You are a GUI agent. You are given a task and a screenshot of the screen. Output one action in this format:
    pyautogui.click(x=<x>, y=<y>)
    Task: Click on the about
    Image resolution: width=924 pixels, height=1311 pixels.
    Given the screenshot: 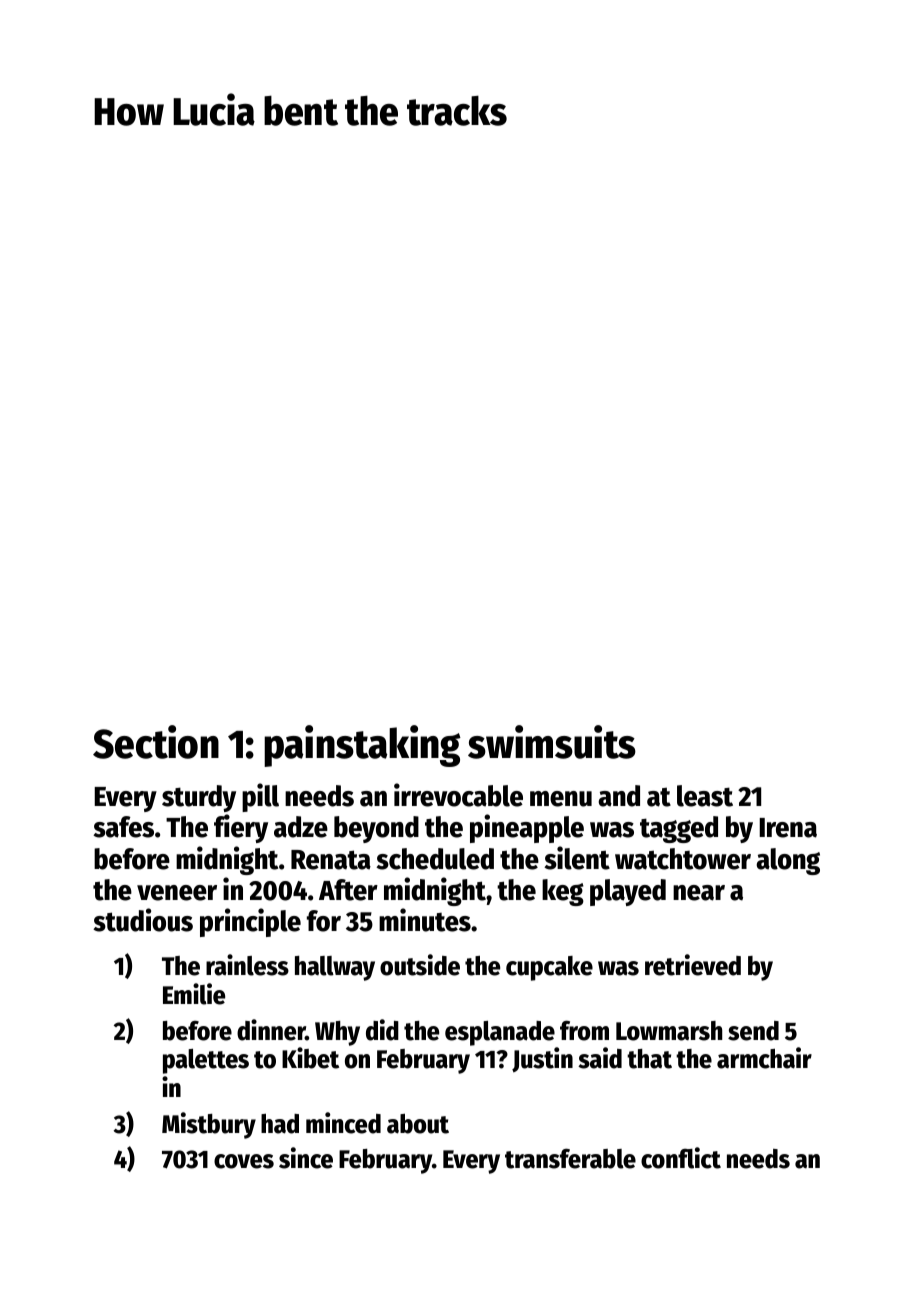 What is the action you would take?
    pyautogui.click(x=418, y=1124)
